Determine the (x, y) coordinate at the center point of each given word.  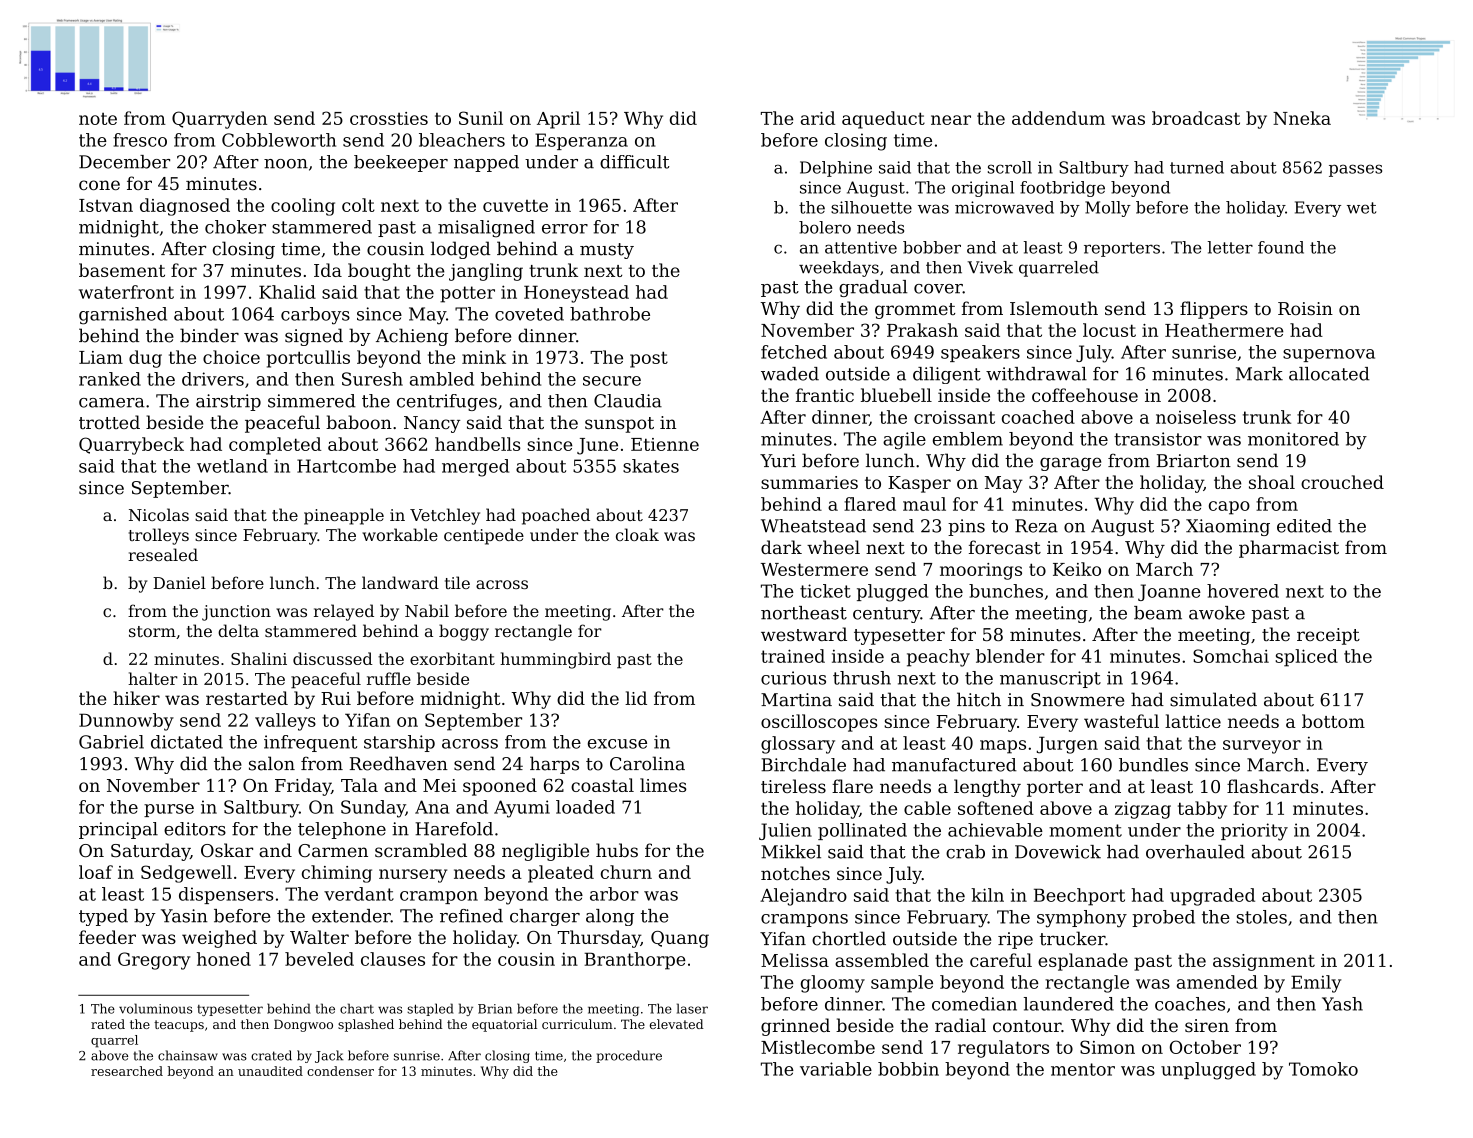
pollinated (862, 831)
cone (99, 185)
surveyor (1262, 747)
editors (195, 829)
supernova (1329, 355)
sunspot (619, 425)
